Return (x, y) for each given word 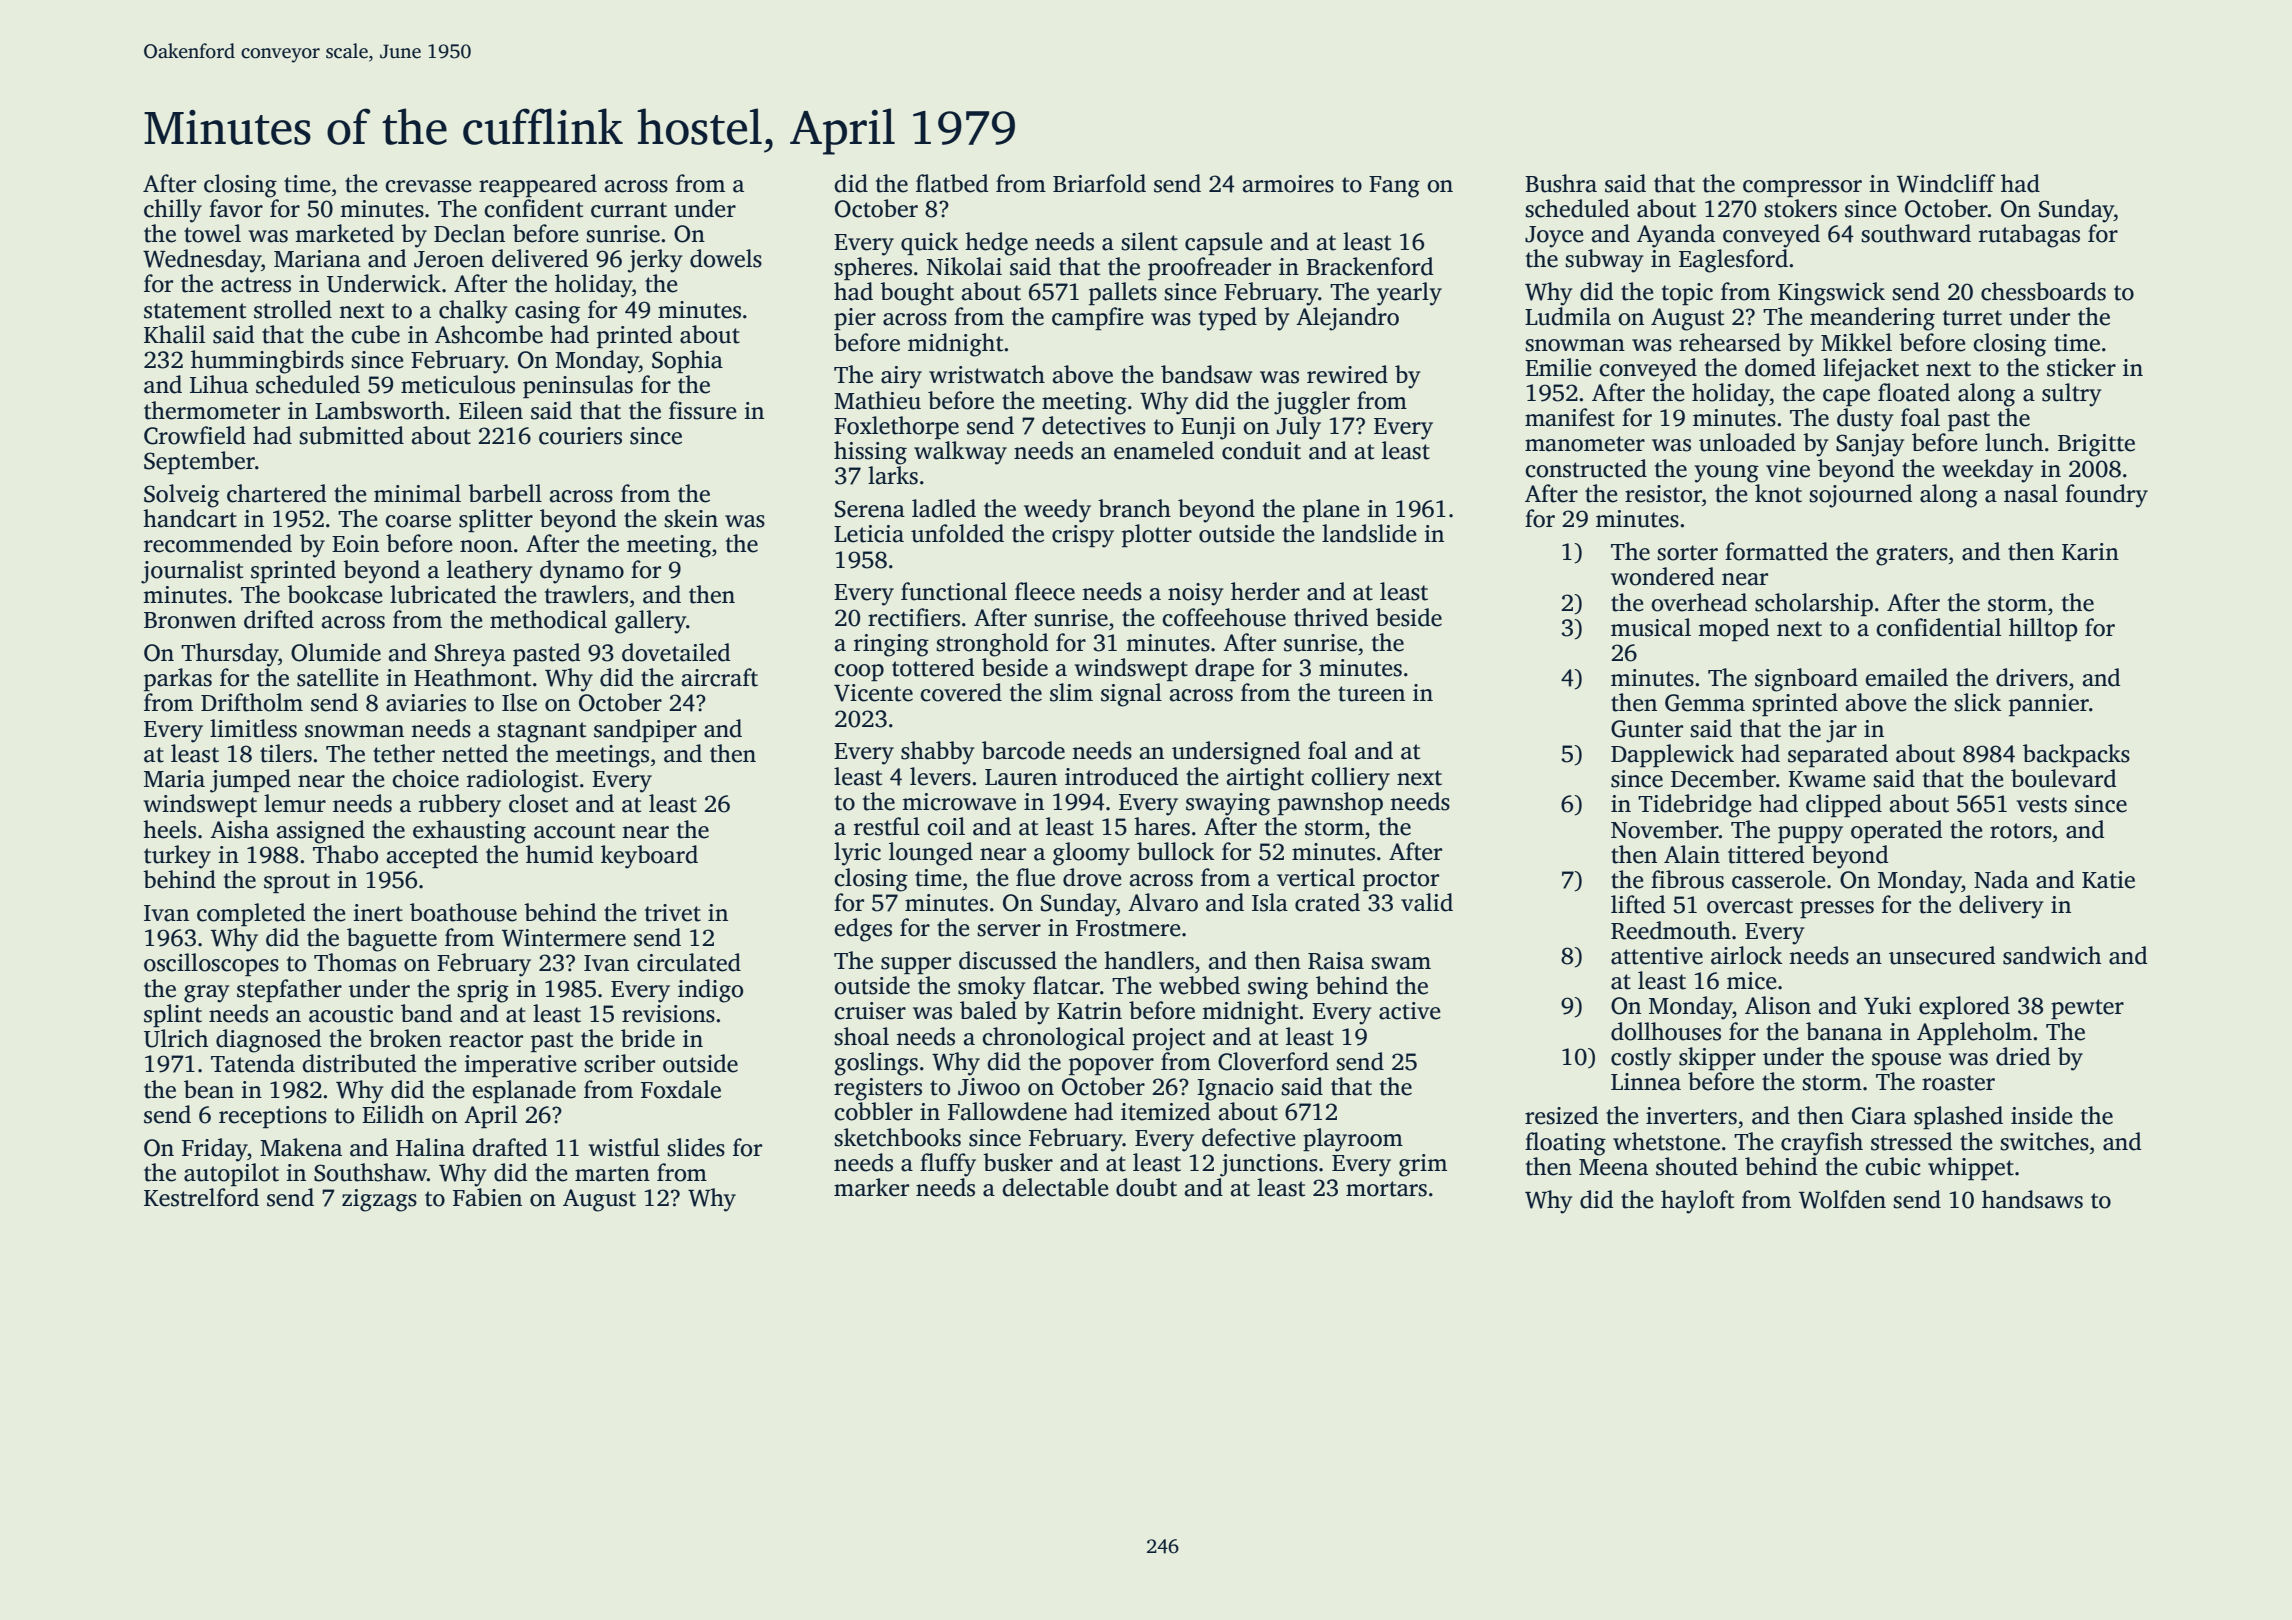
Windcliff (1946, 183)
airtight (1265, 779)
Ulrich (176, 1038)
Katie (2108, 880)
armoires (1288, 184)
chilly (173, 211)
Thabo (345, 854)
